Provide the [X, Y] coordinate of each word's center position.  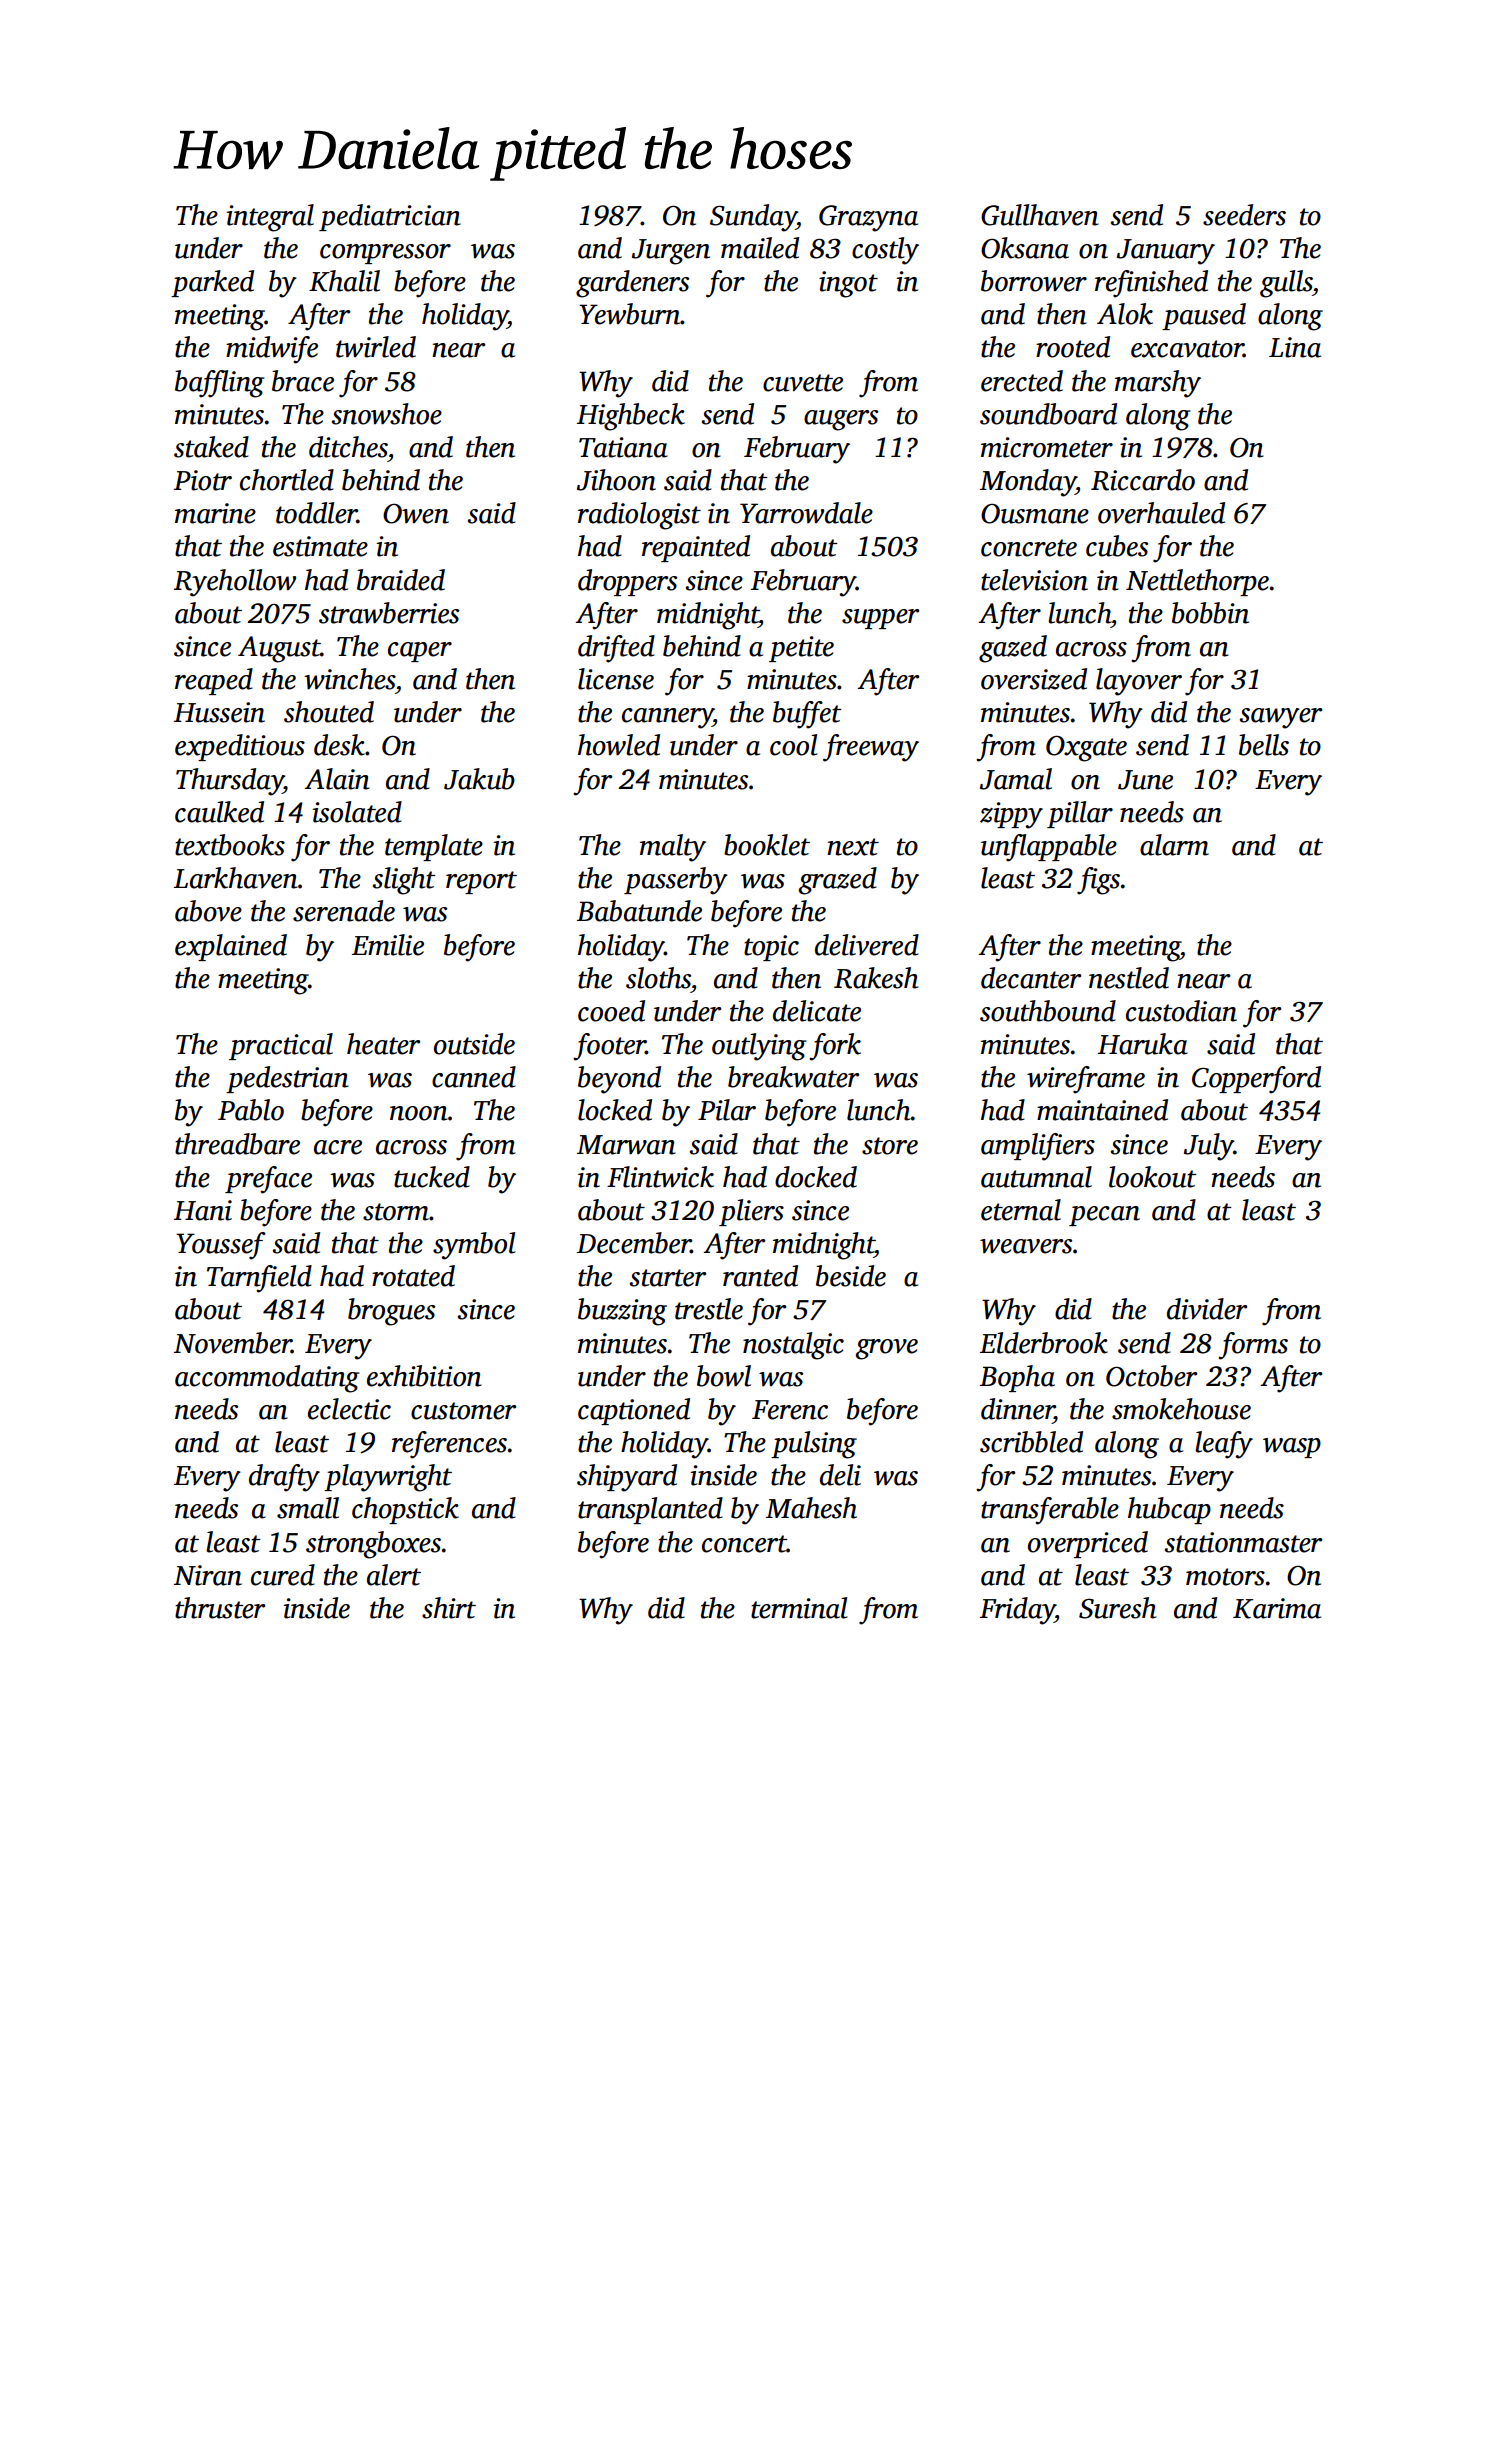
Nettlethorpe [1197, 582]
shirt [449, 1608]
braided [401, 580]
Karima [1277, 1608]
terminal [799, 1608]
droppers [627, 582]
